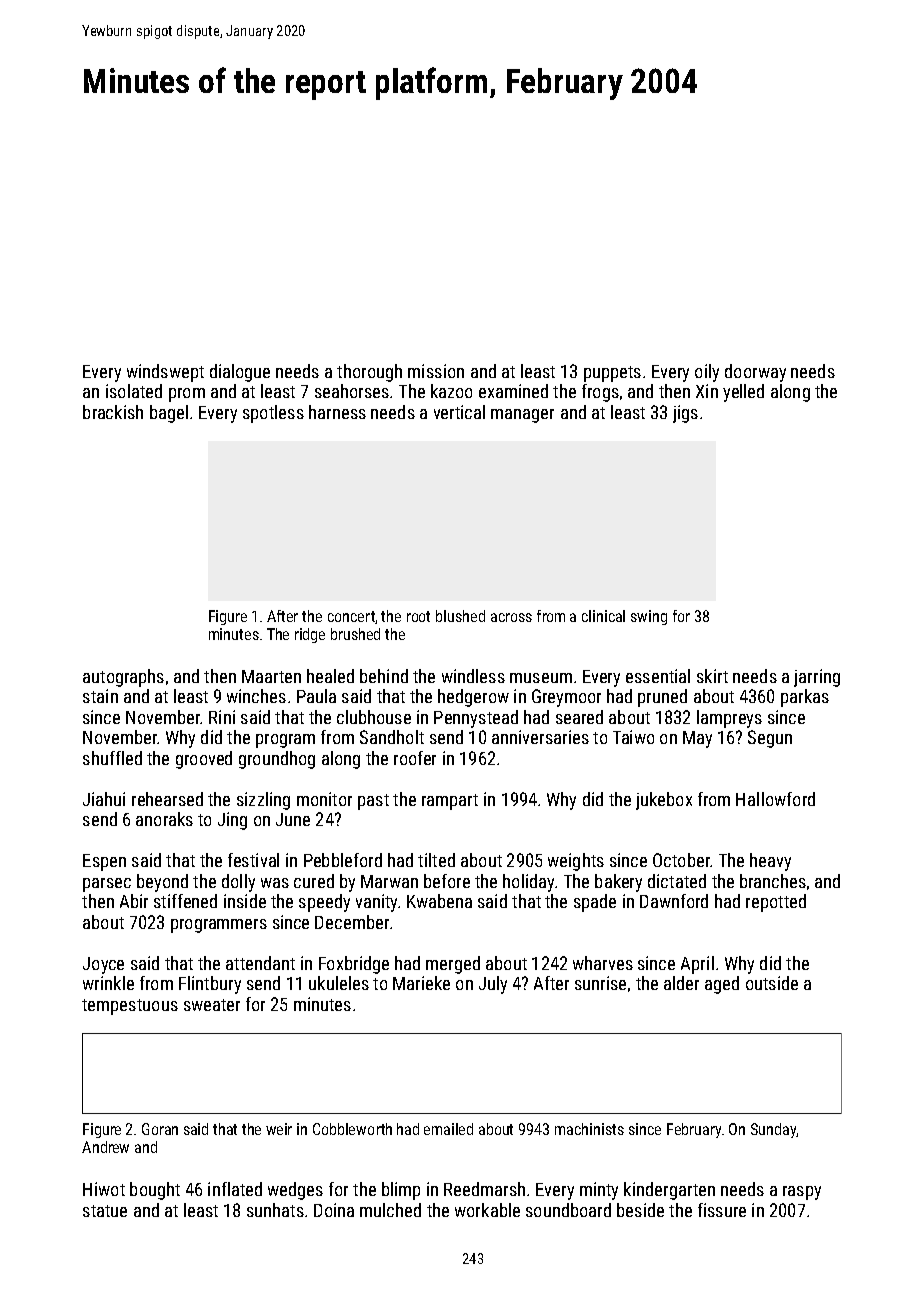 The height and width of the screenshot is (1308, 924). I want to click on machinists, so click(589, 1129).
